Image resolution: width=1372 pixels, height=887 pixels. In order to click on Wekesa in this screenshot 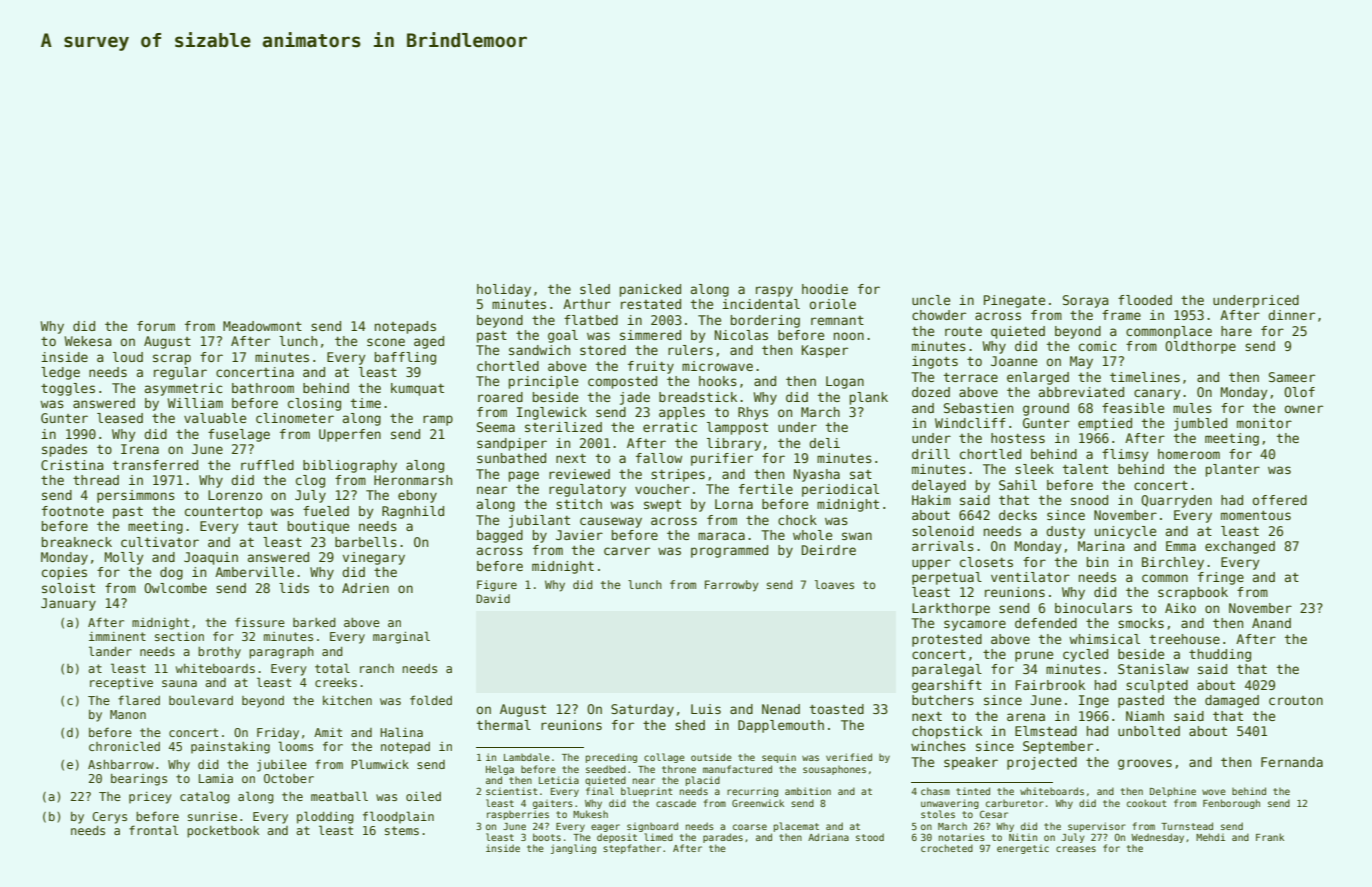, I will do `click(88, 341)`.
